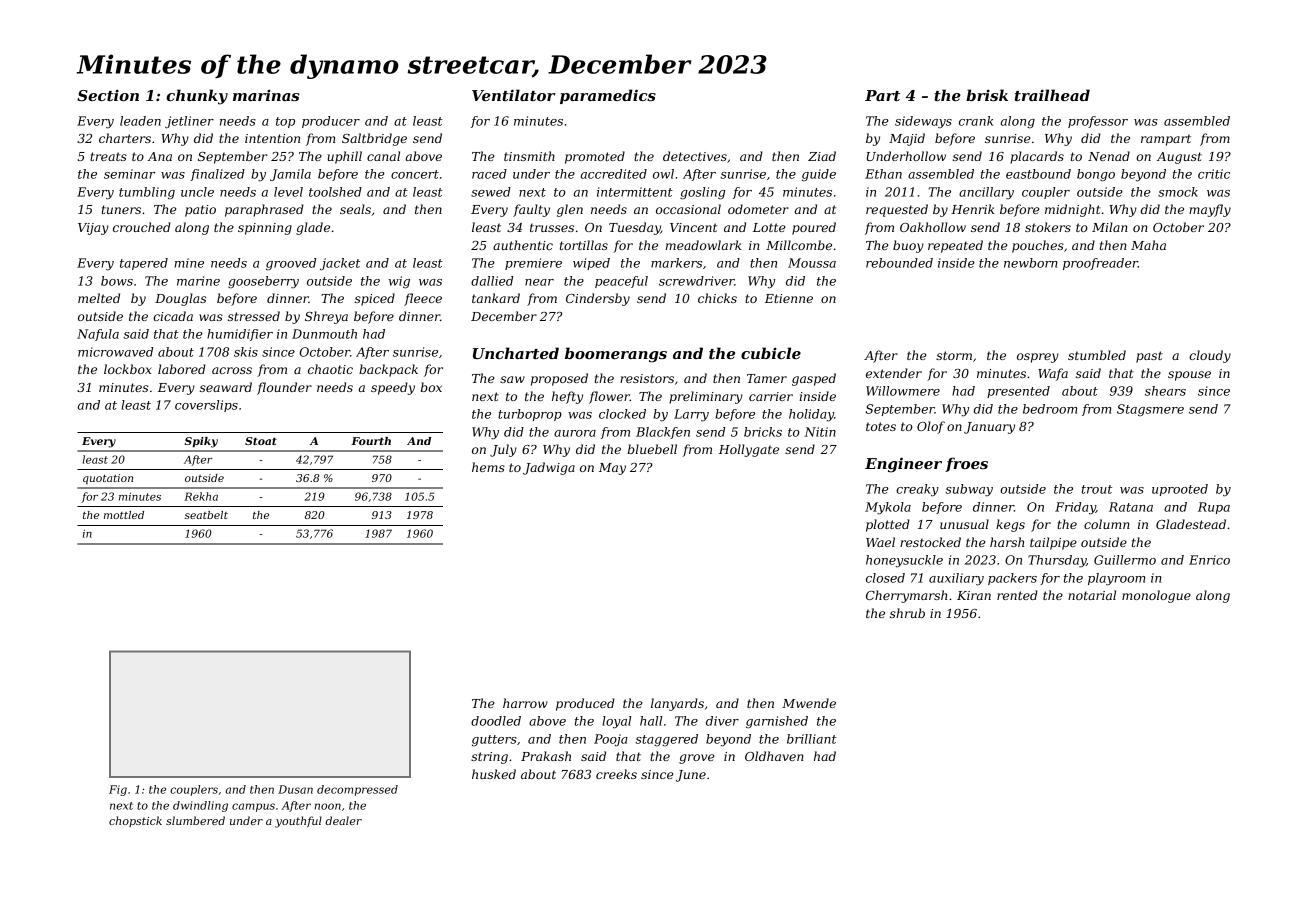 This screenshot has height=924, width=1308. I want to click on sideways, so click(923, 122).
